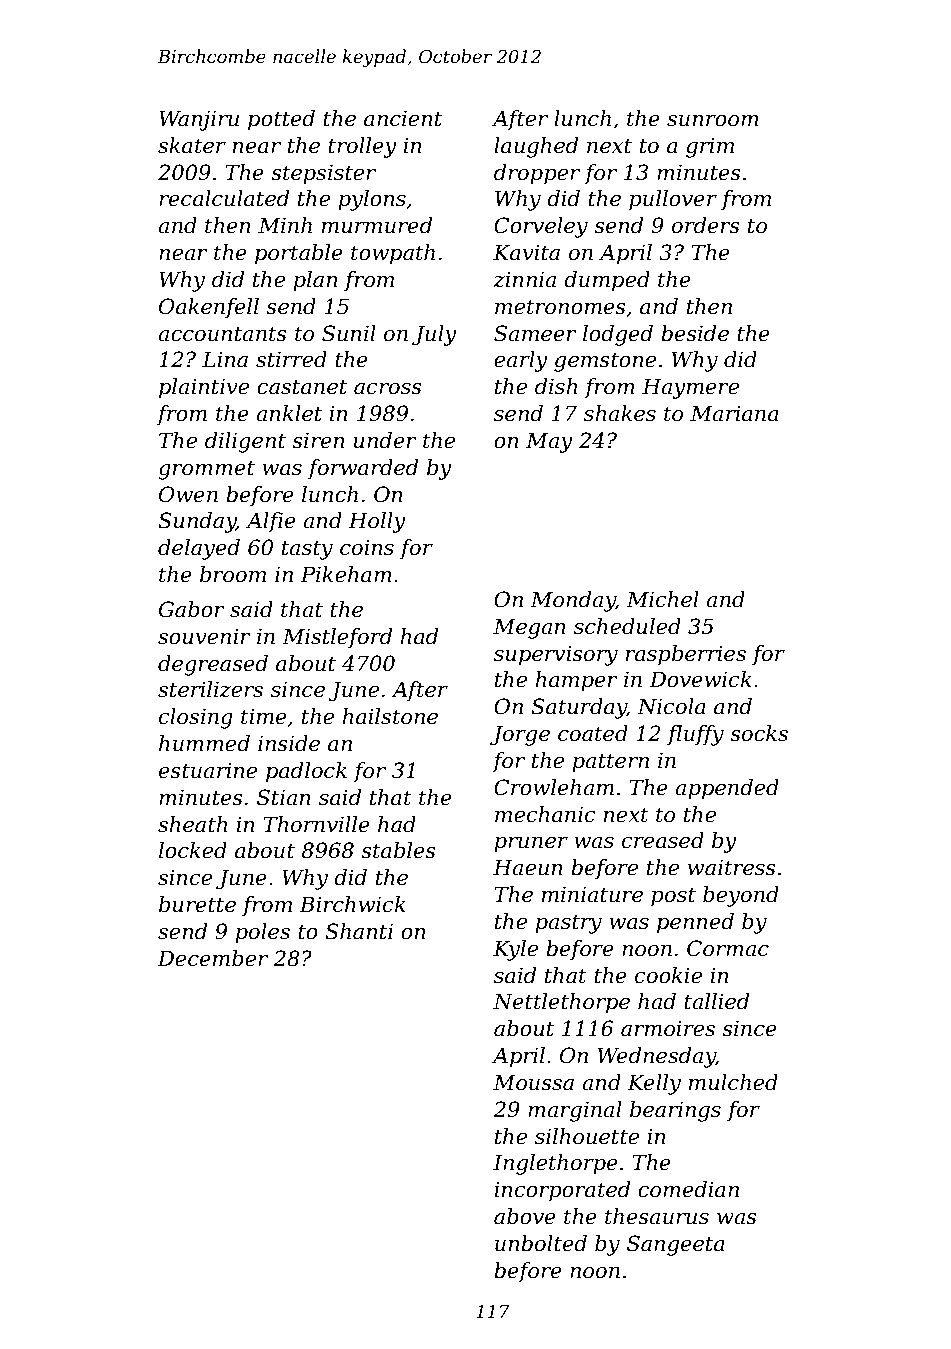 The image size is (951, 1349). Describe the element at coordinates (663, 840) in the screenshot. I see `creased` at that location.
